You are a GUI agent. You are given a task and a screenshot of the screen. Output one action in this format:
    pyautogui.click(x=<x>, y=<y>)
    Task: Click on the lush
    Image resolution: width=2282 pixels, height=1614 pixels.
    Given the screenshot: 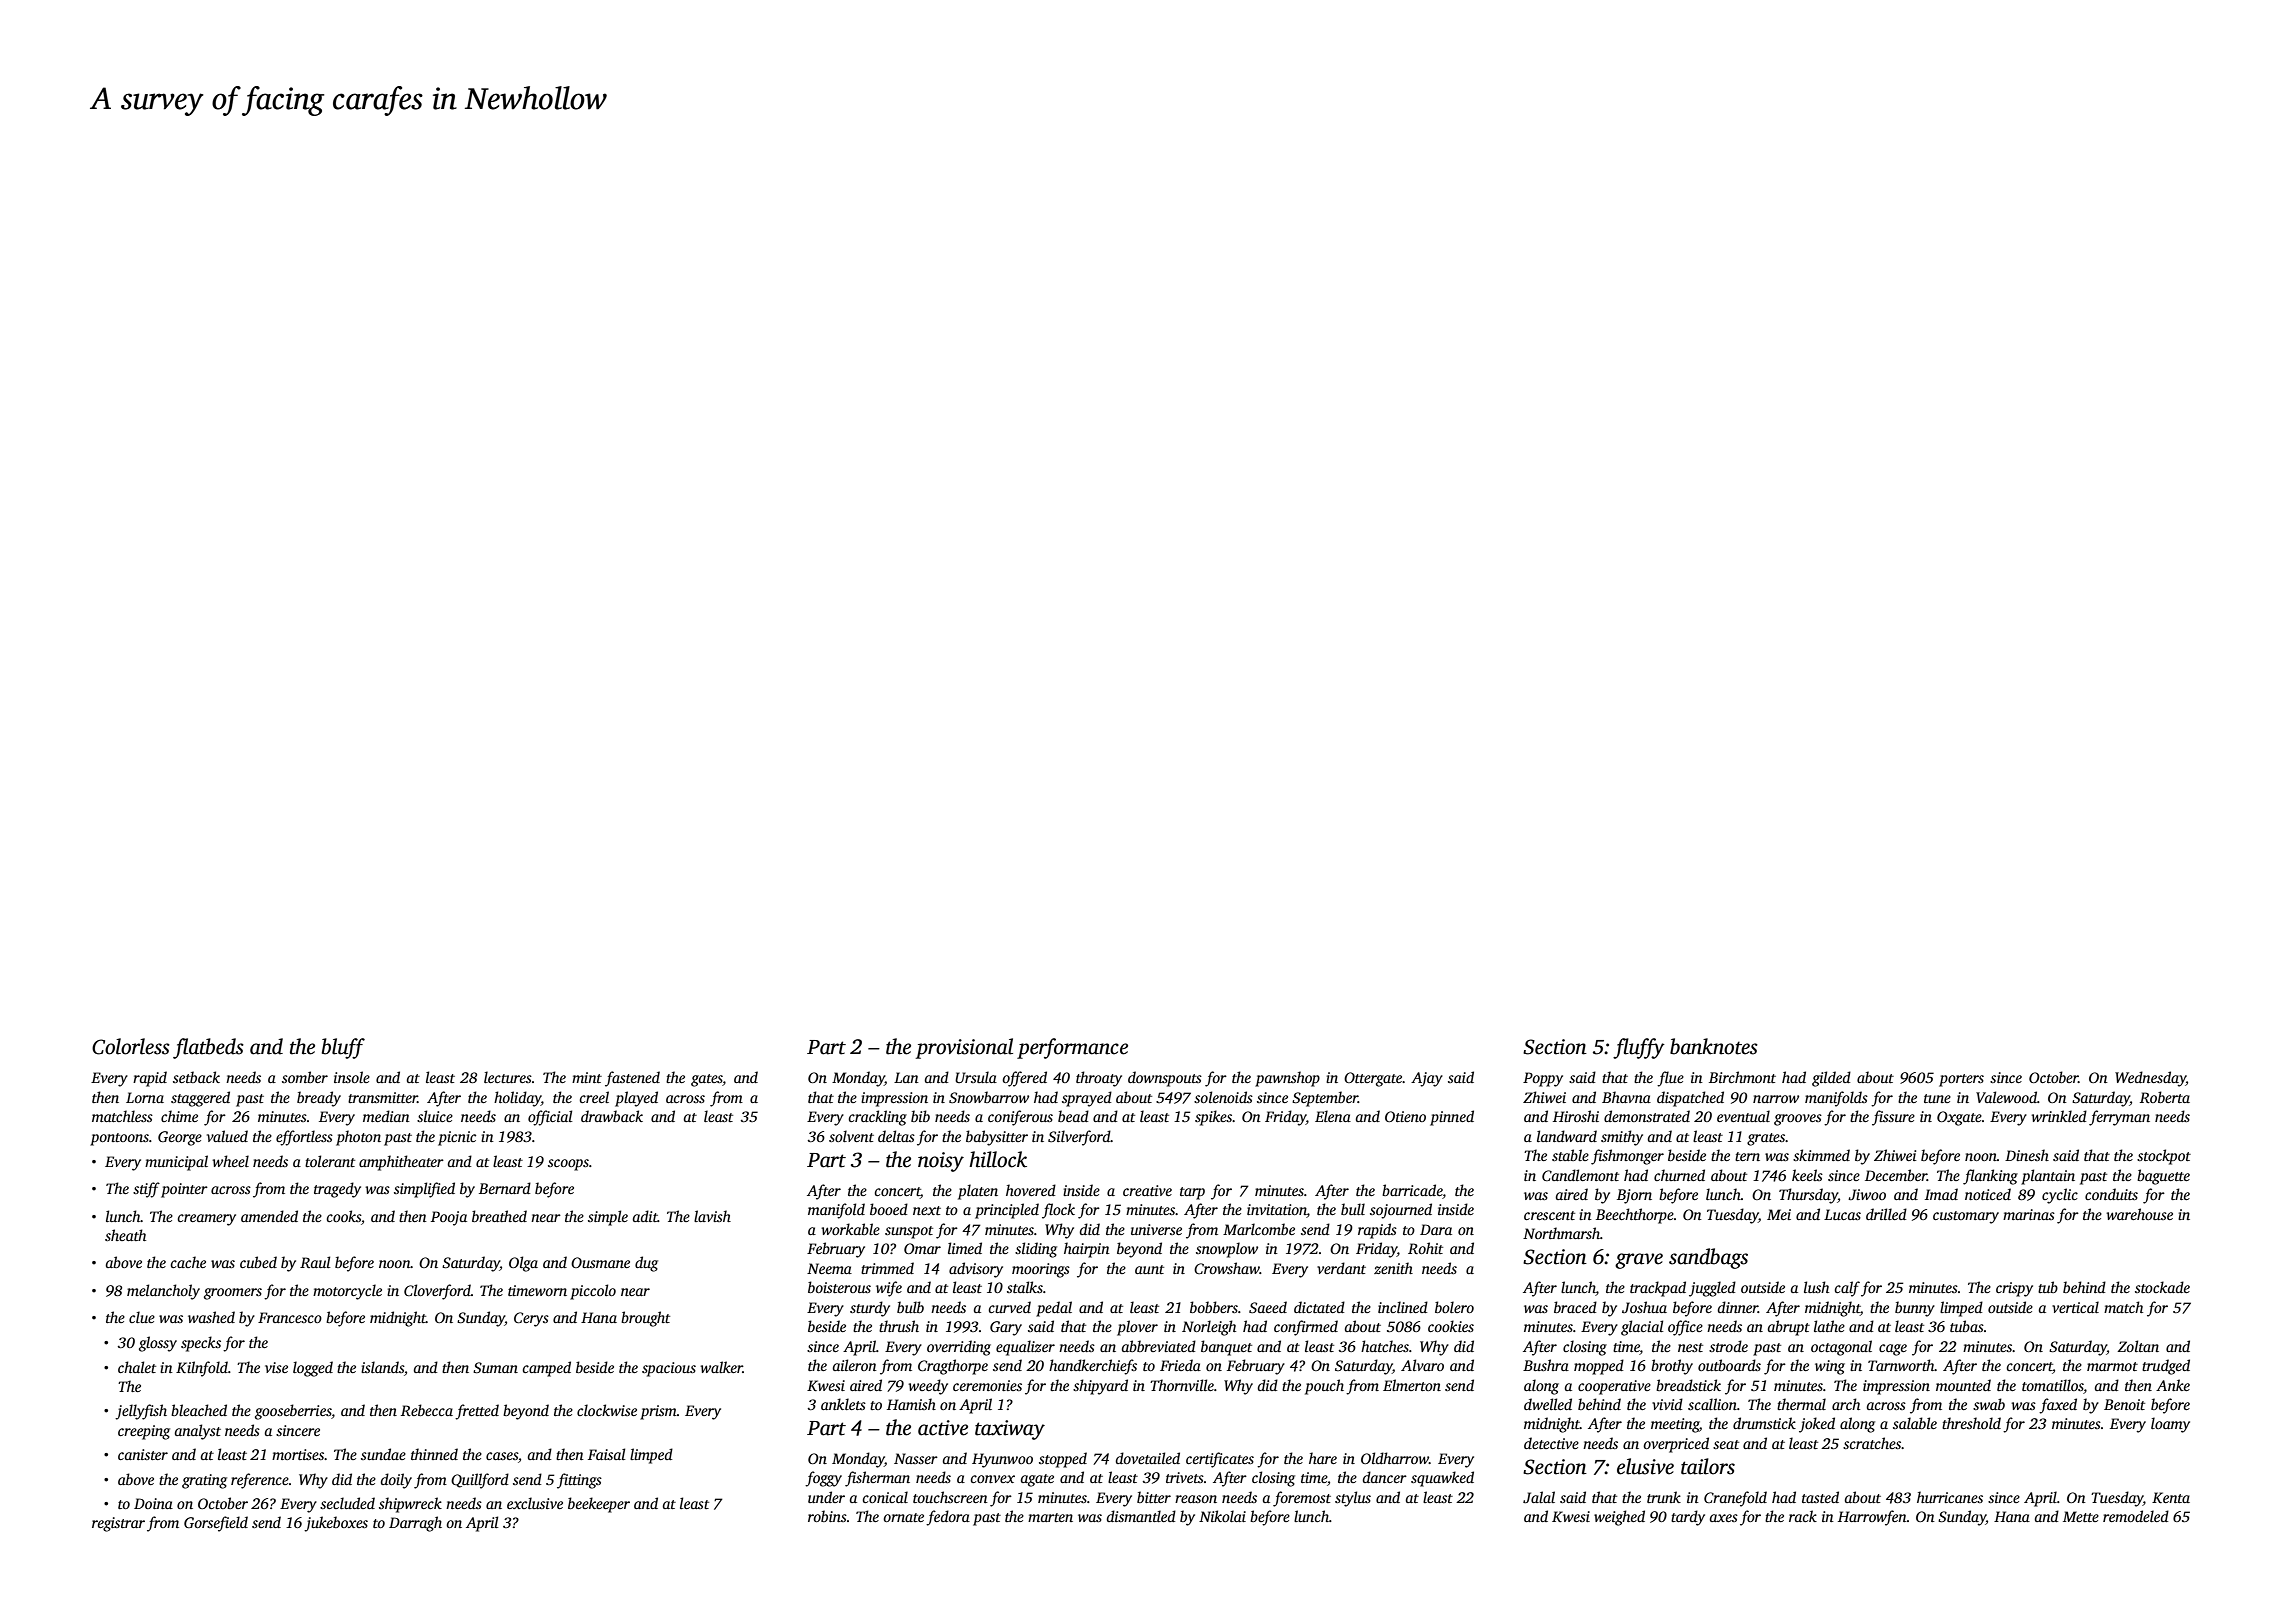 What is the action you would take?
    pyautogui.click(x=1816, y=1287)
